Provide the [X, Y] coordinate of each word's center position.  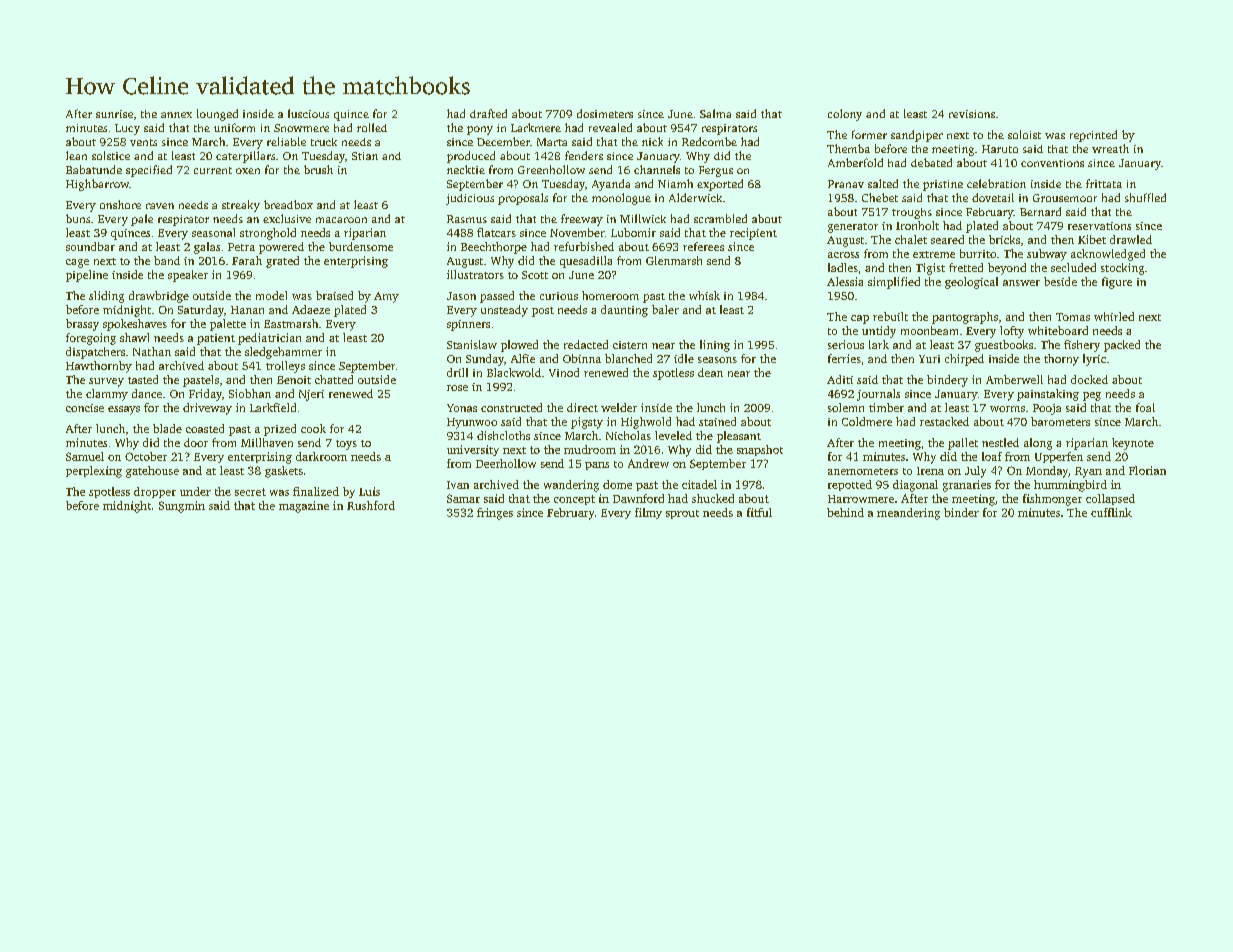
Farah [247, 260]
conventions [1052, 163]
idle [684, 358]
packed [1122, 346]
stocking [1122, 269]
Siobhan [250, 393]
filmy [648, 513]
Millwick [643, 218]
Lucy [127, 129]
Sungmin [182, 507]
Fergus [716, 171]
